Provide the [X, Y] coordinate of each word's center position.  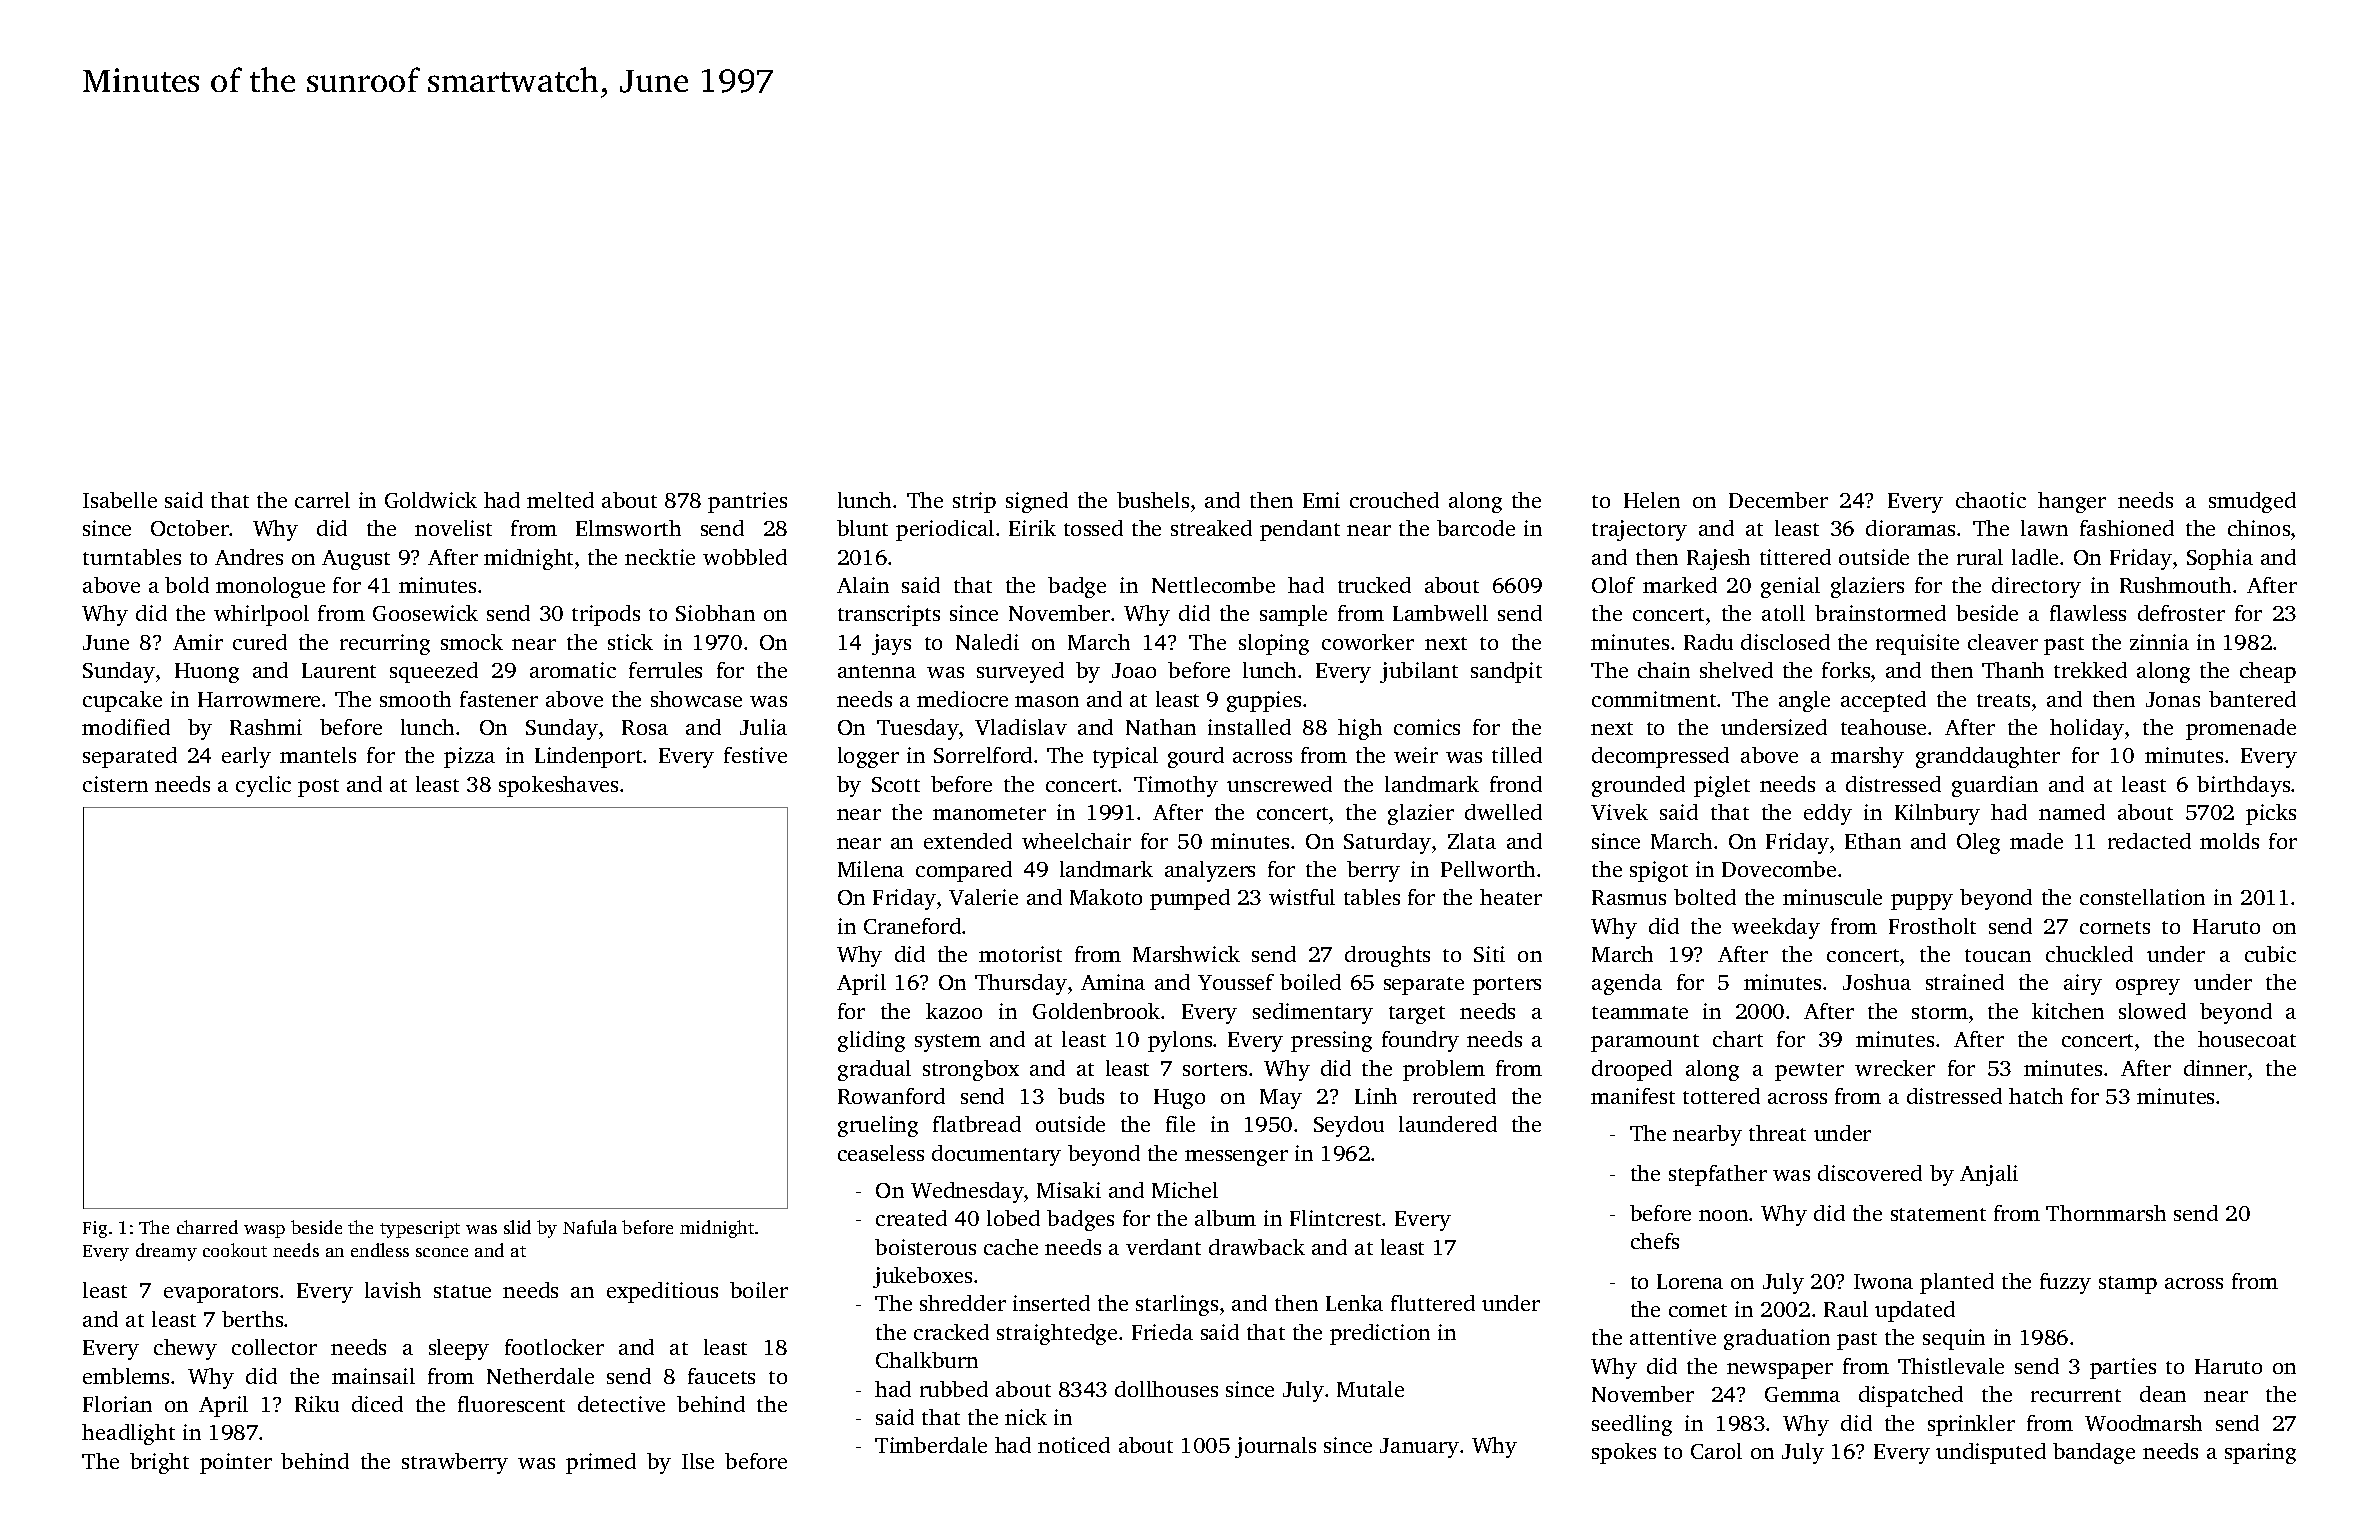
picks [2271, 814]
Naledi [987, 642]
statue [462, 1291]
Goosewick [425, 613]
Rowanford [891, 1096]
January [1419, 1448]
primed [601, 1463]
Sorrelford [983, 755]
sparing [2260, 1453]
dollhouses [1166, 1389]
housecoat [2247, 1039]
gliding [871, 1041]
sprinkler [1971, 1425]
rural [1980, 557]
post [318, 788]
